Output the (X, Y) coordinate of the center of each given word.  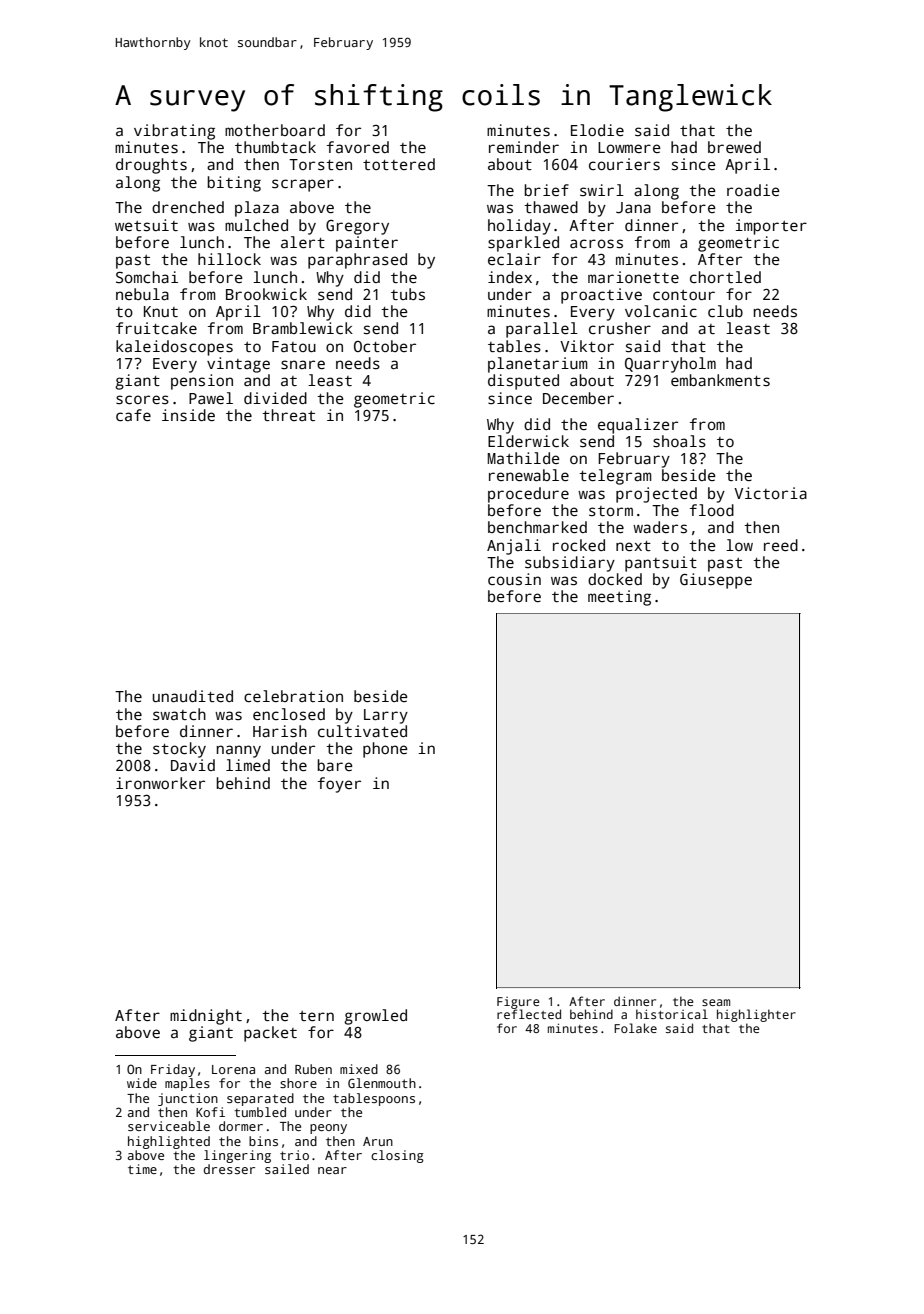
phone (385, 750)
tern (316, 1016)
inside (188, 415)
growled (375, 1017)
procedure (528, 495)
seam (716, 1002)
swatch (179, 714)
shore (298, 1083)
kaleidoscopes (174, 348)
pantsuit (661, 564)
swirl (602, 190)
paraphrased (357, 261)
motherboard (275, 130)
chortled (725, 277)
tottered (399, 164)
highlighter (756, 1015)
